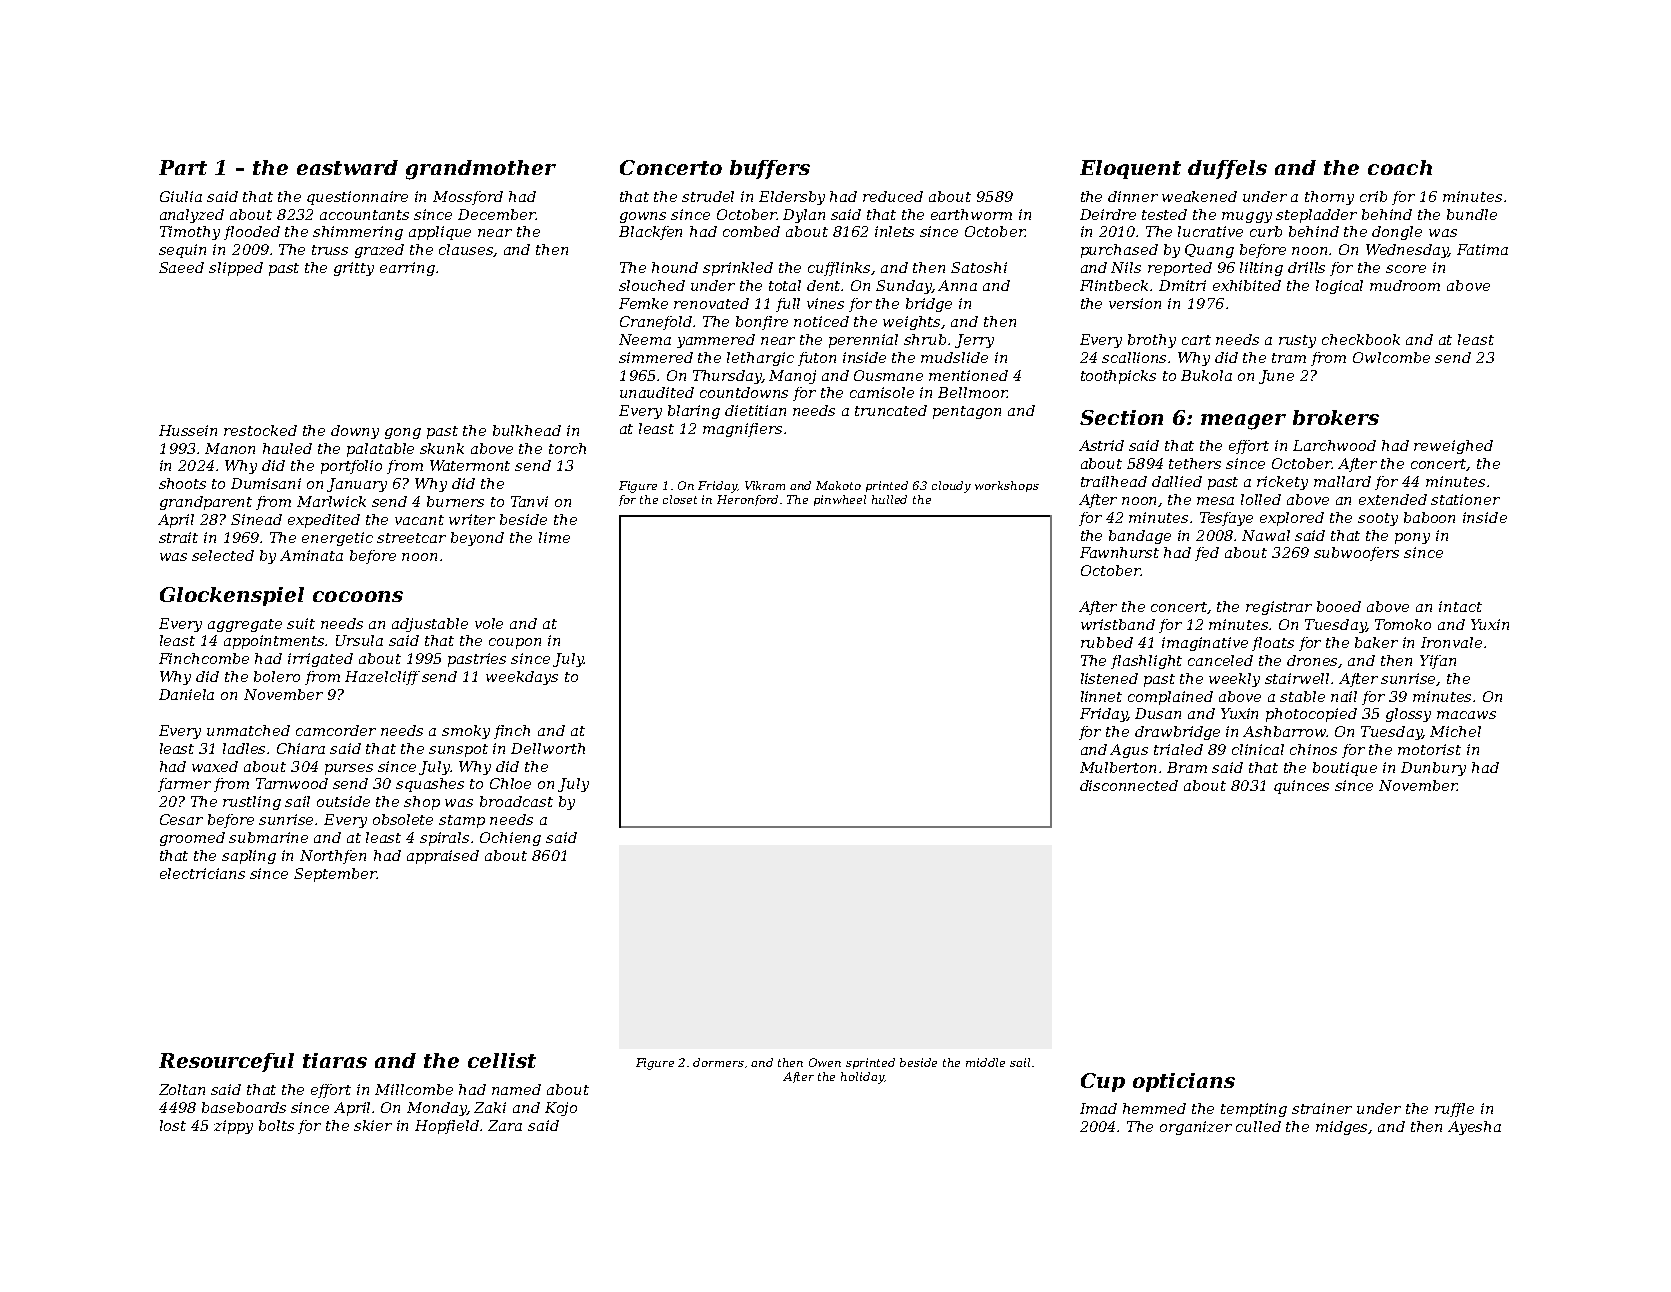 The image size is (1671, 1292). What do you see at coordinates (548, 748) in the screenshot?
I see `Dellworth` at bounding box center [548, 748].
